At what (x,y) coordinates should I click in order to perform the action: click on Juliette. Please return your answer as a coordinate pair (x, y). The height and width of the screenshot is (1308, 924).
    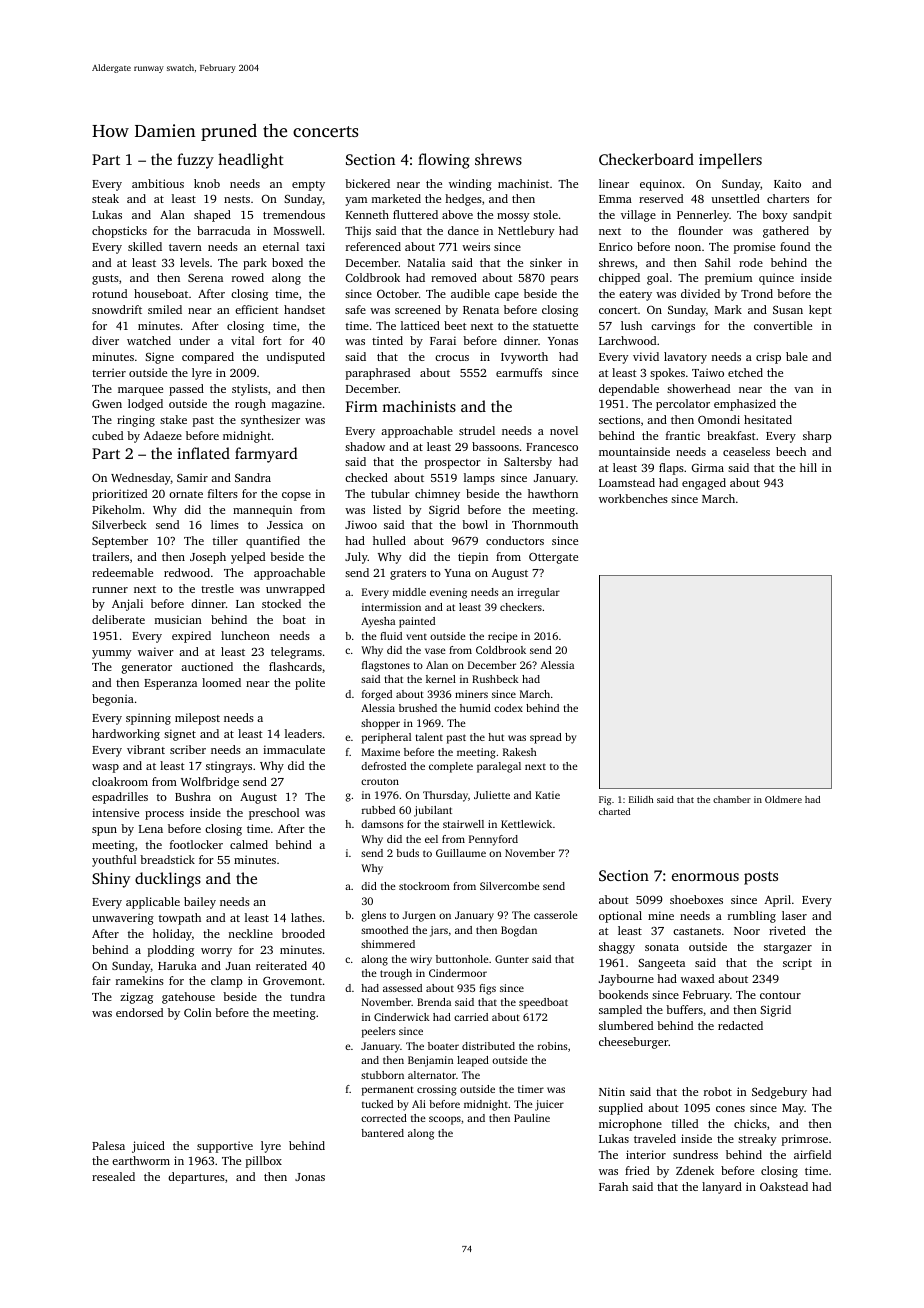
    Looking at the image, I should click on (492, 795).
